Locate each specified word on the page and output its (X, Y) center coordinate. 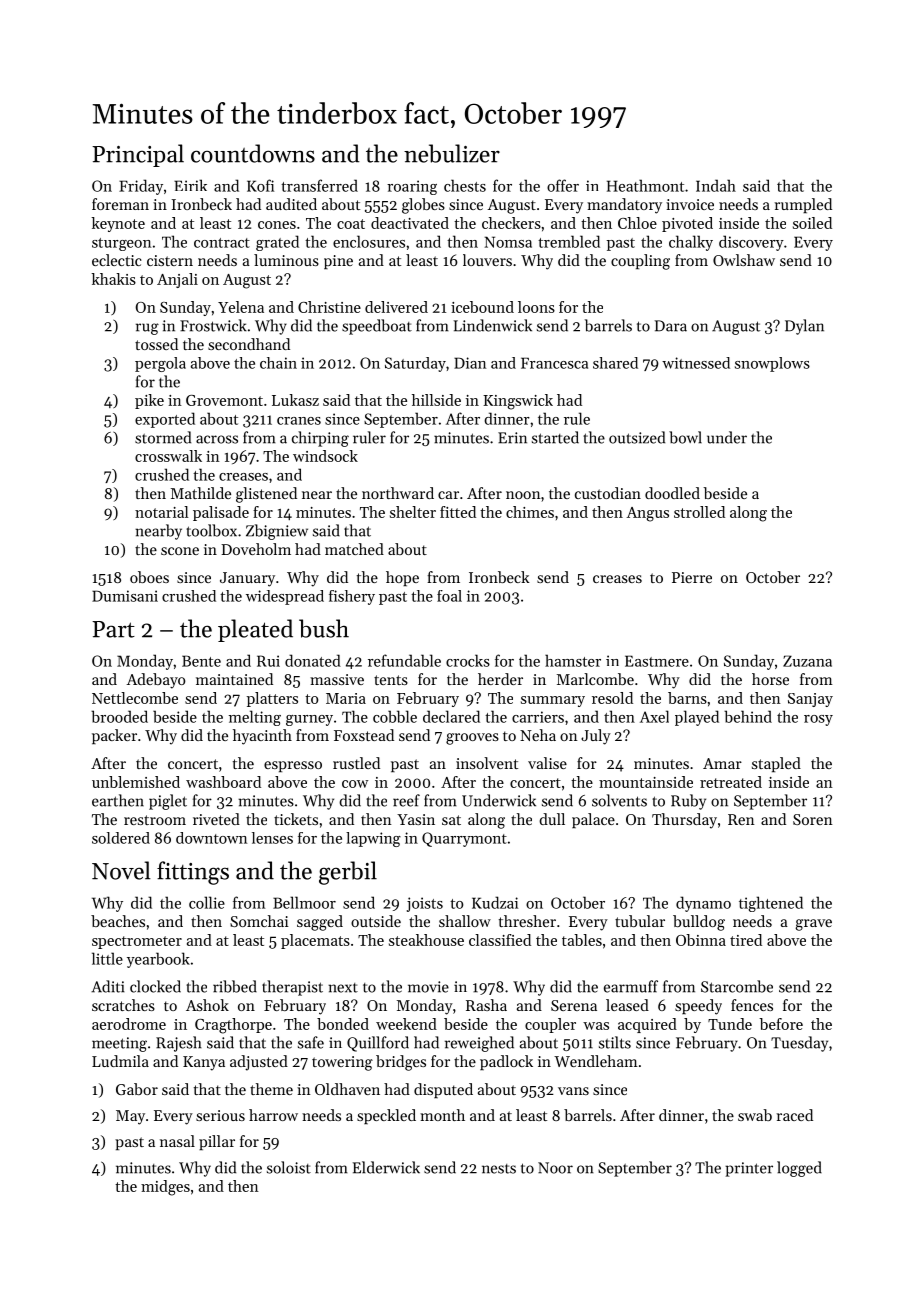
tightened (771, 904)
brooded (119, 716)
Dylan (804, 327)
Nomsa (508, 242)
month (442, 1115)
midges (165, 1188)
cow (355, 784)
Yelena (241, 307)
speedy (698, 1007)
